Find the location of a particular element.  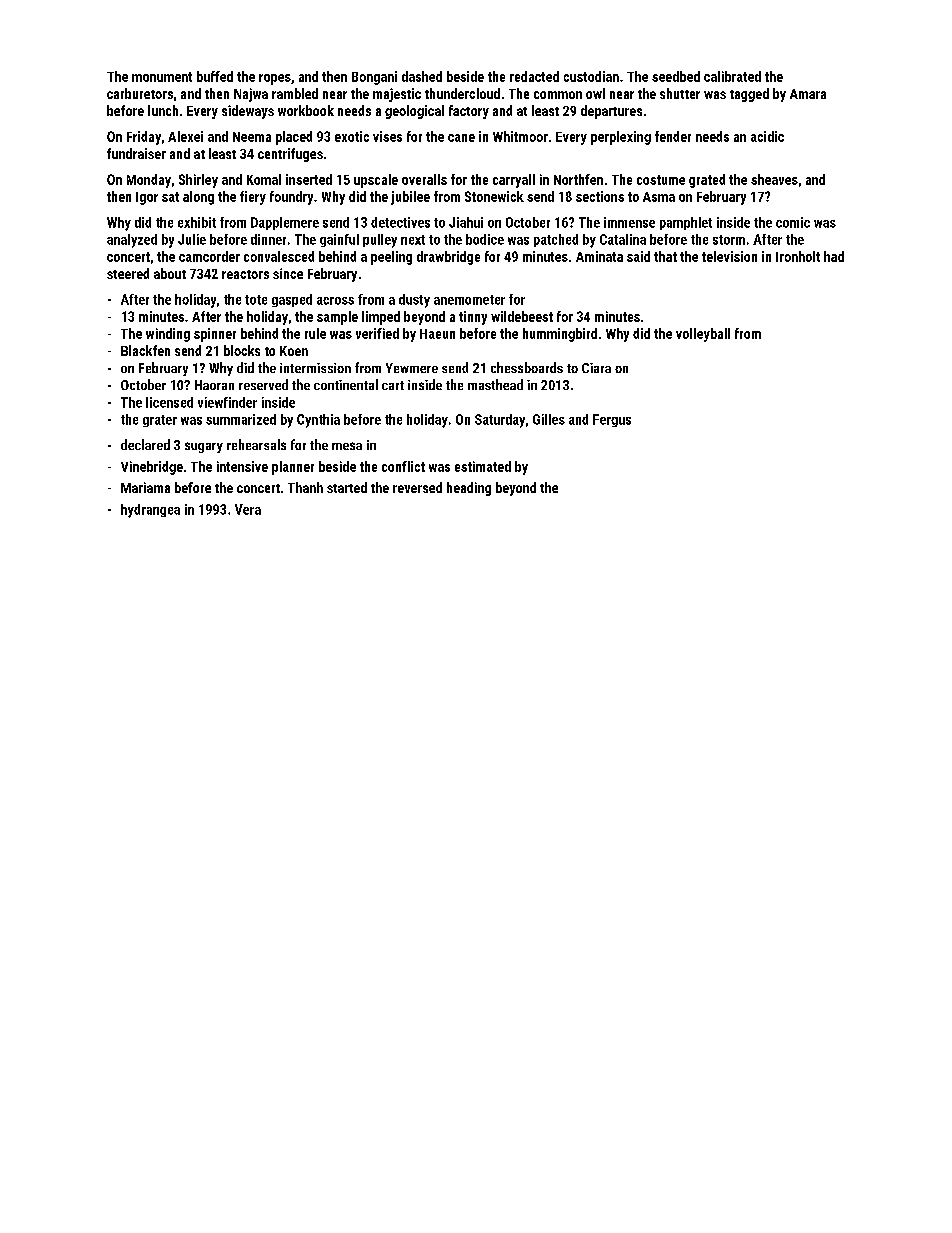

ropes is located at coordinates (275, 79).
